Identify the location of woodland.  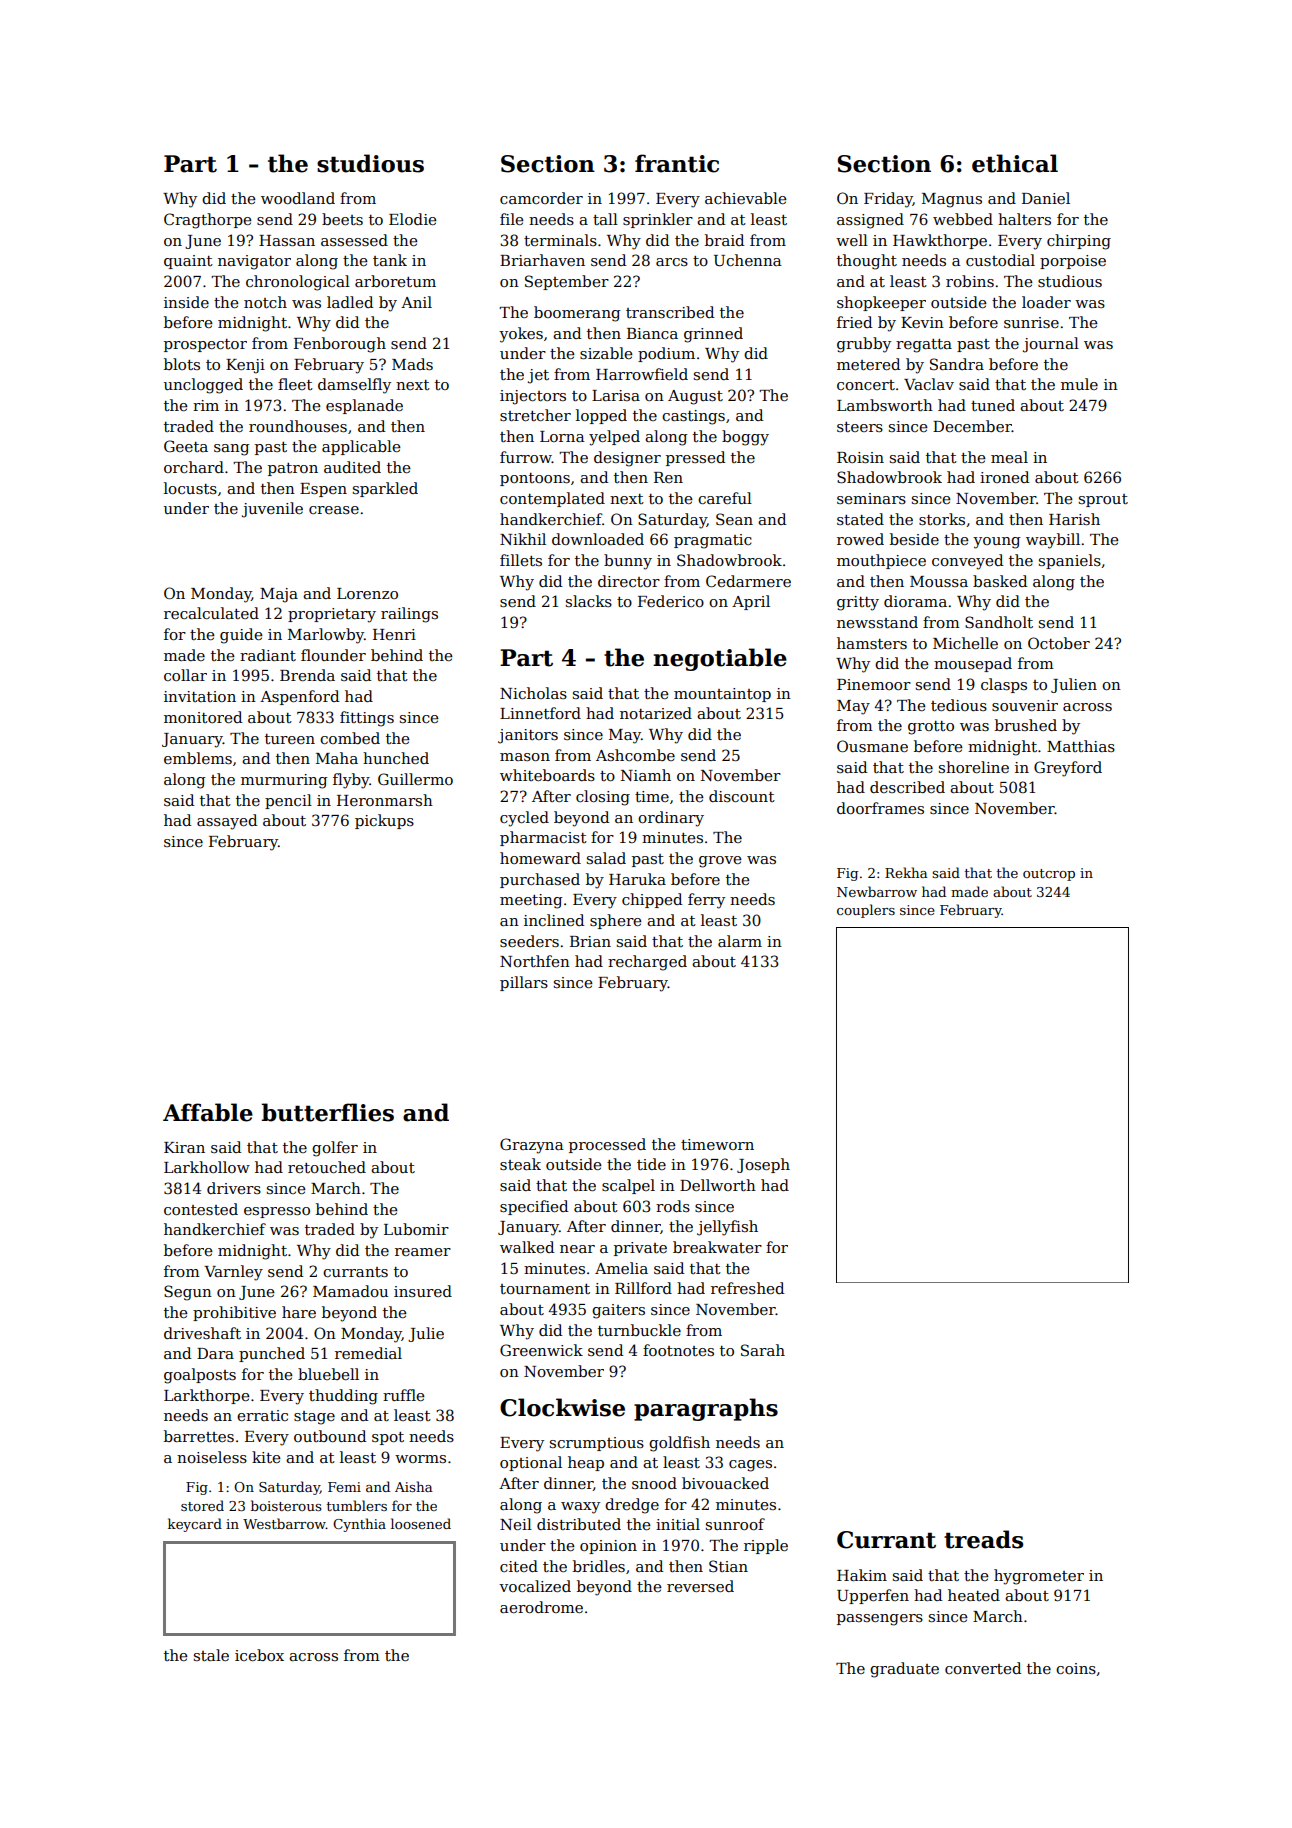
(298, 198).
